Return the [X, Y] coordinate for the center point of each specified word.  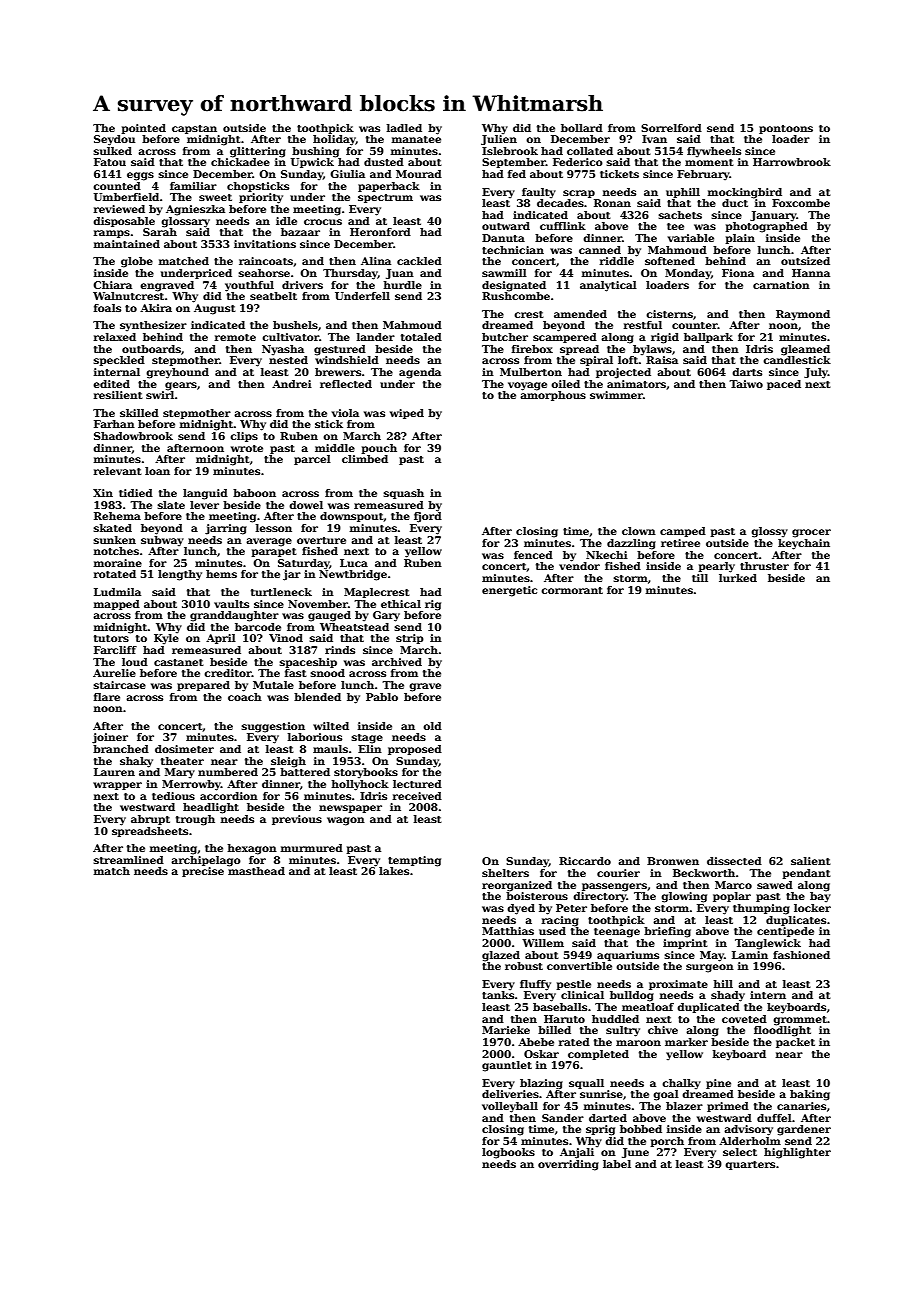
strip [410, 639]
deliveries [510, 1094]
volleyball [510, 1107]
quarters [750, 1165]
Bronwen [673, 861]
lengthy [180, 575]
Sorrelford [671, 128]
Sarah [160, 232]
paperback [389, 187]
